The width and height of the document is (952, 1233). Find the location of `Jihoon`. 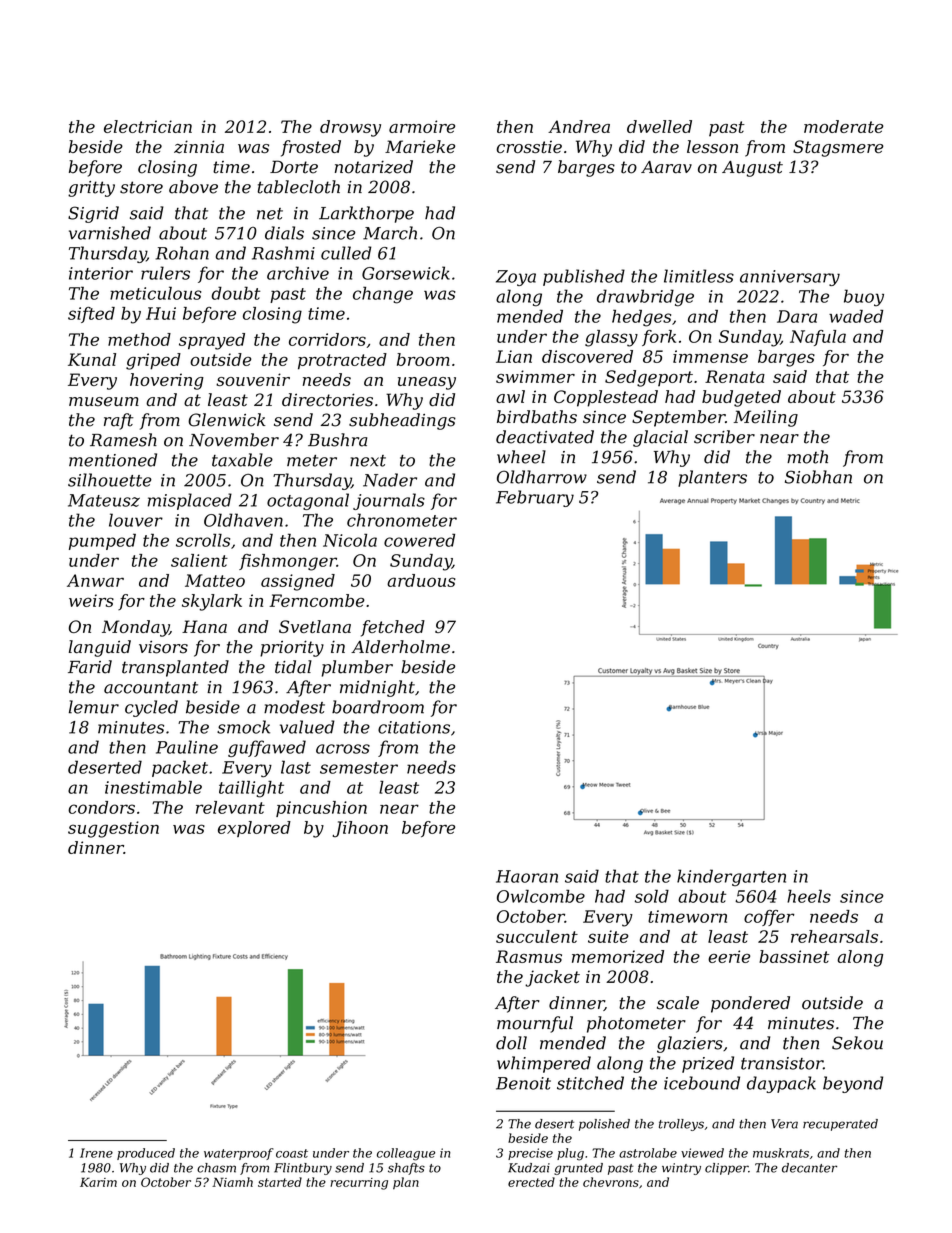

Jihoon is located at coordinates (360, 829).
